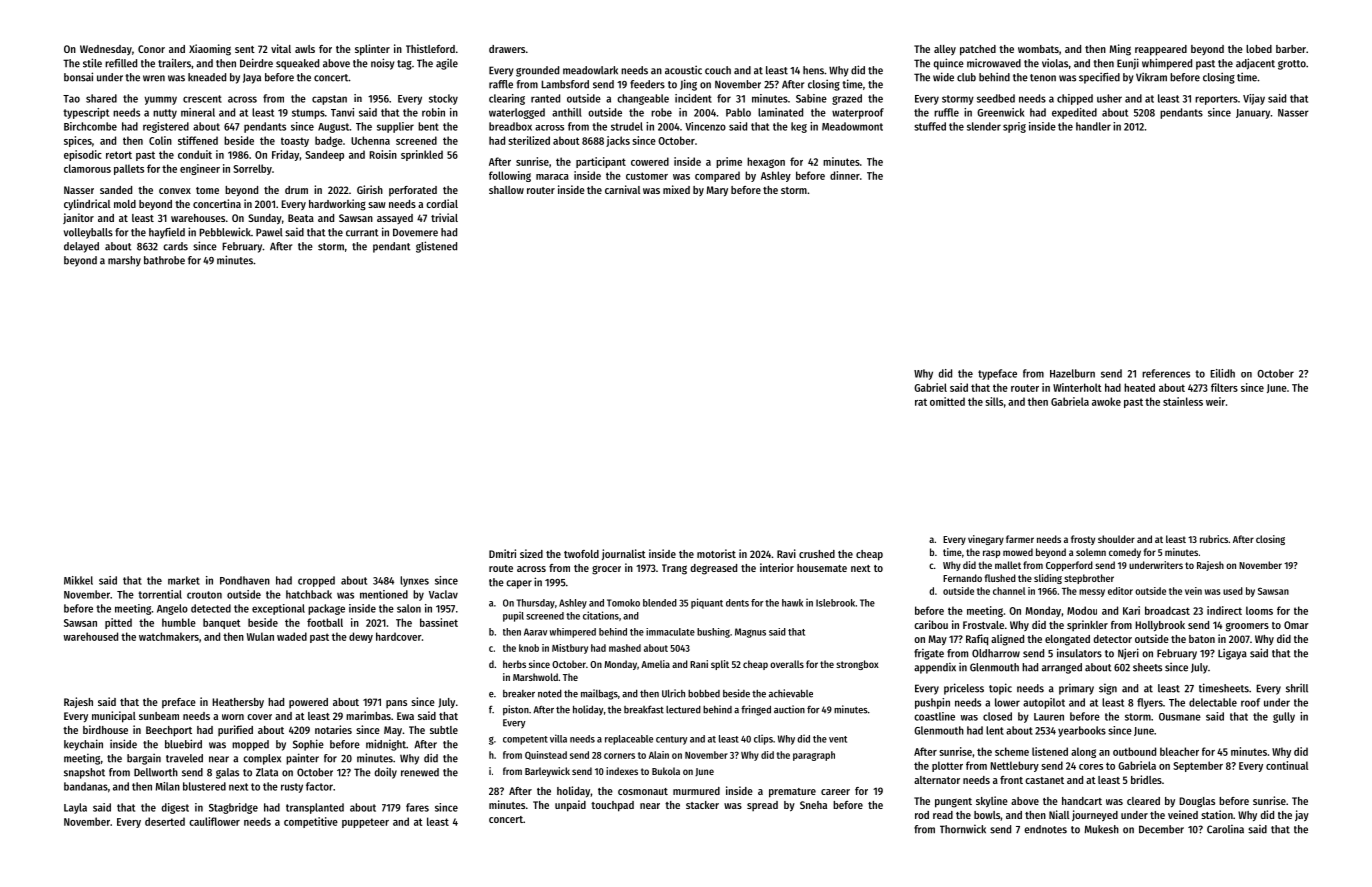  I want to click on Dmitri, so click(502, 553).
